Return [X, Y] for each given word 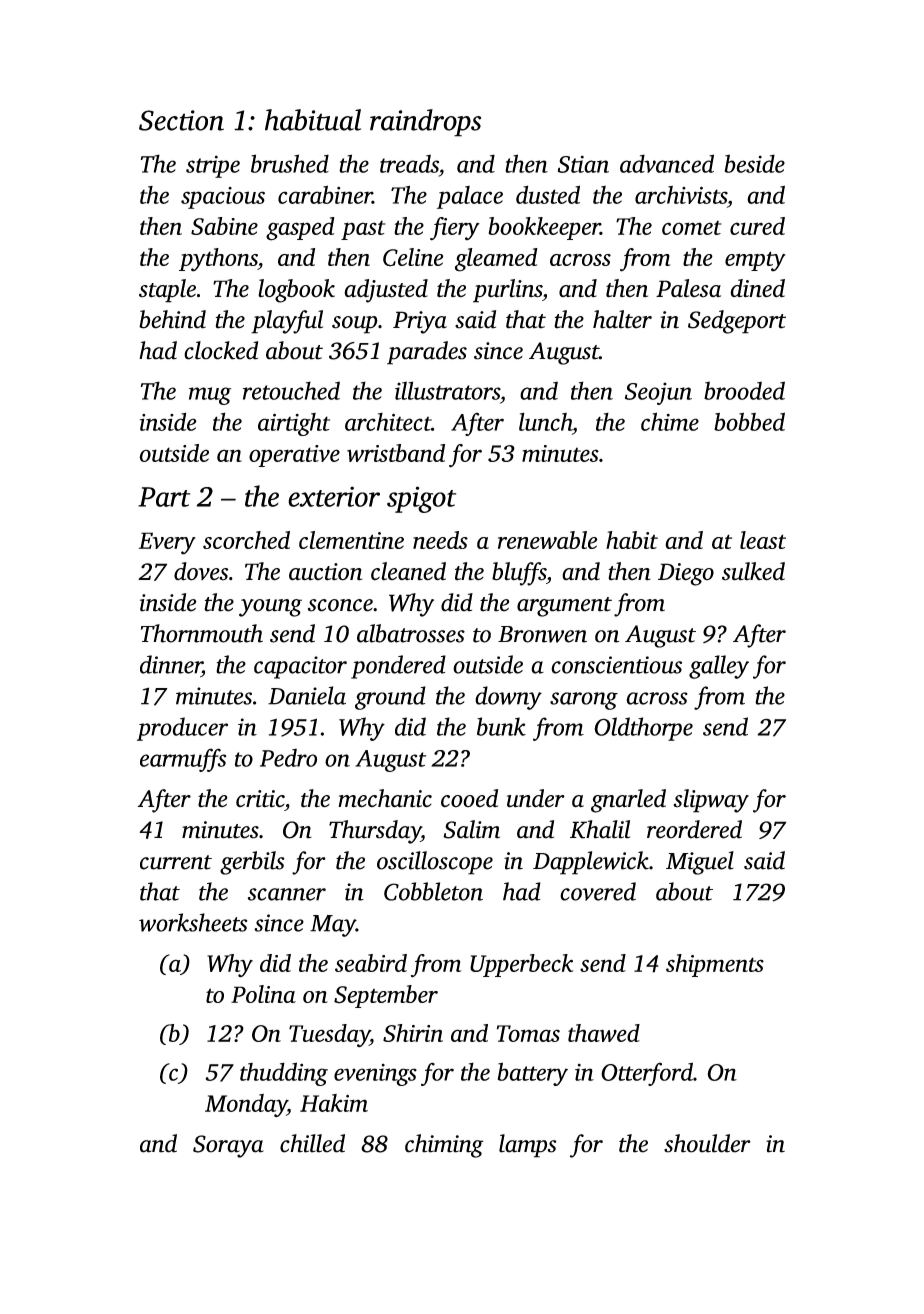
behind [172, 319]
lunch [545, 422]
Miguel [700, 863]
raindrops [425, 123]
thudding [284, 1074]
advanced [667, 163]
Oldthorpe [643, 729]
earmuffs [183, 760]
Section [181, 120]
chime [670, 421]
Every [167, 543]
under [536, 798]
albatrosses [411, 633]
